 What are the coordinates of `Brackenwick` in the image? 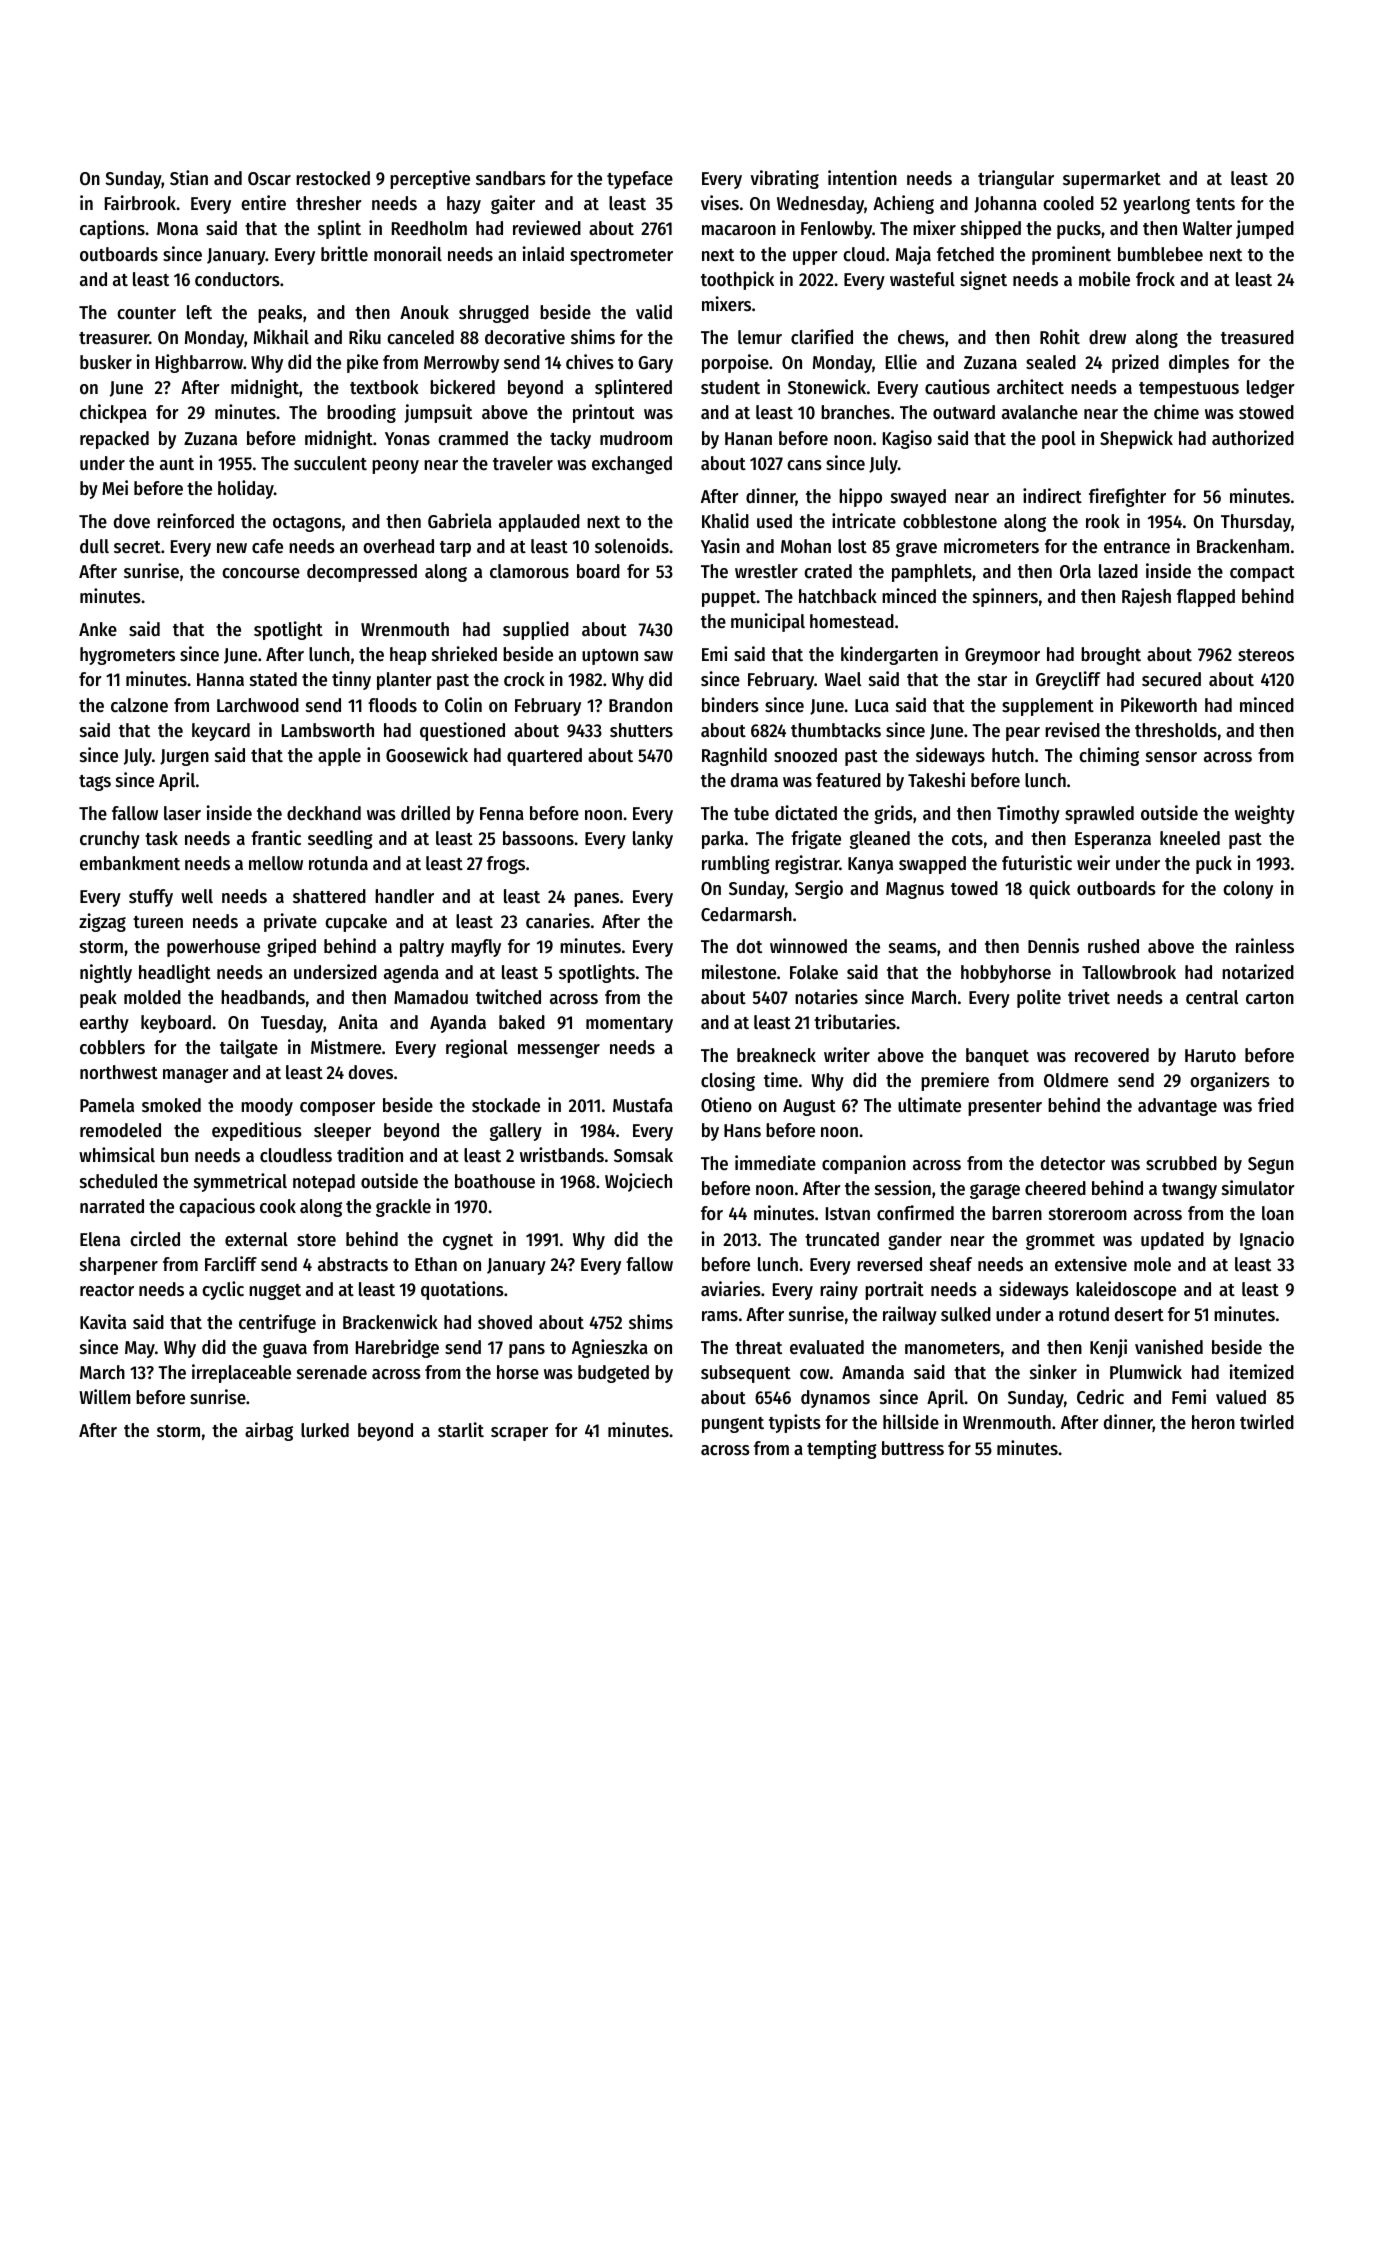 It's located at (390, 1322).
